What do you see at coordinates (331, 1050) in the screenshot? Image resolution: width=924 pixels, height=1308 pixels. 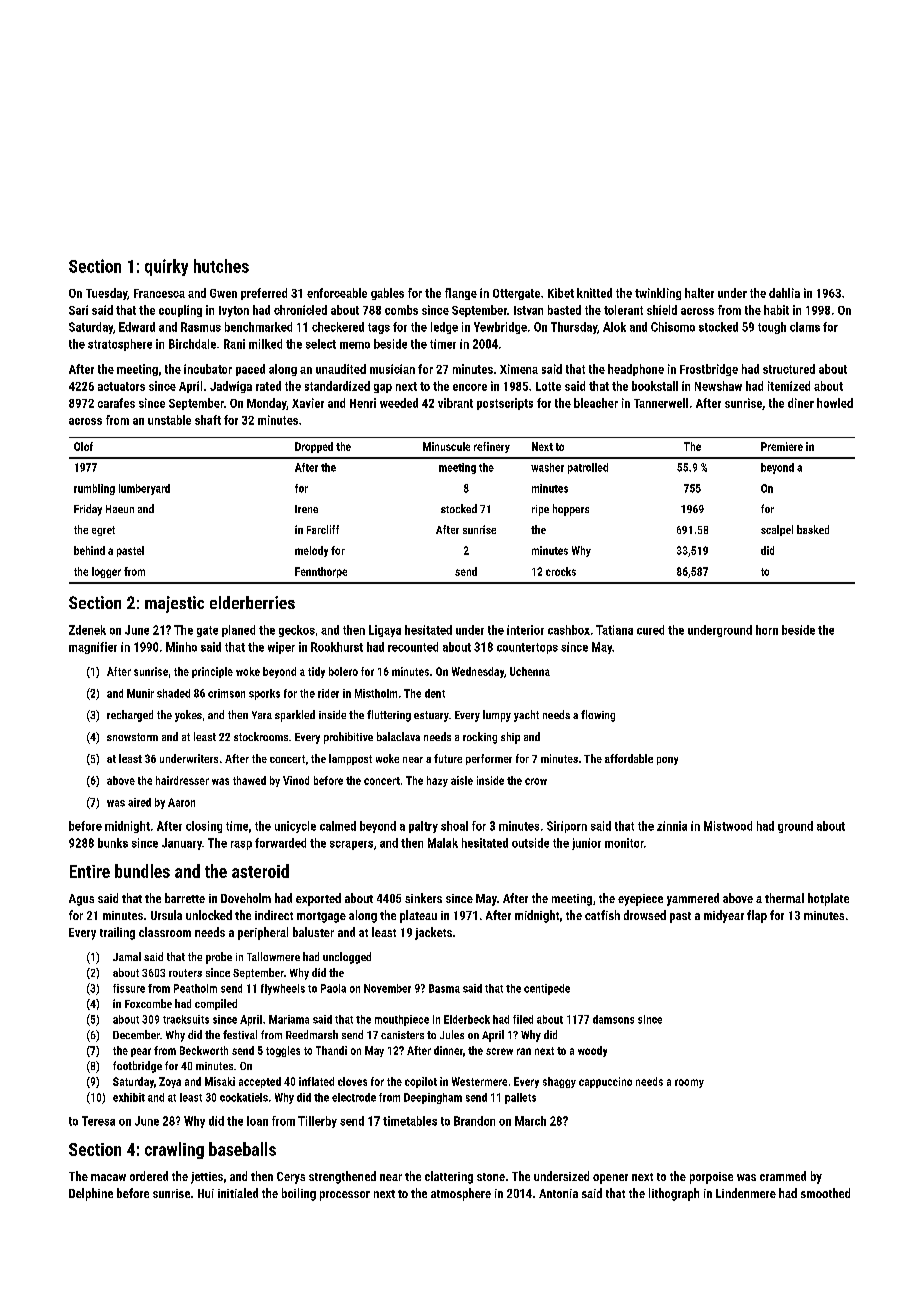 I see `Thandi` at bounding box center [331, 1050].
